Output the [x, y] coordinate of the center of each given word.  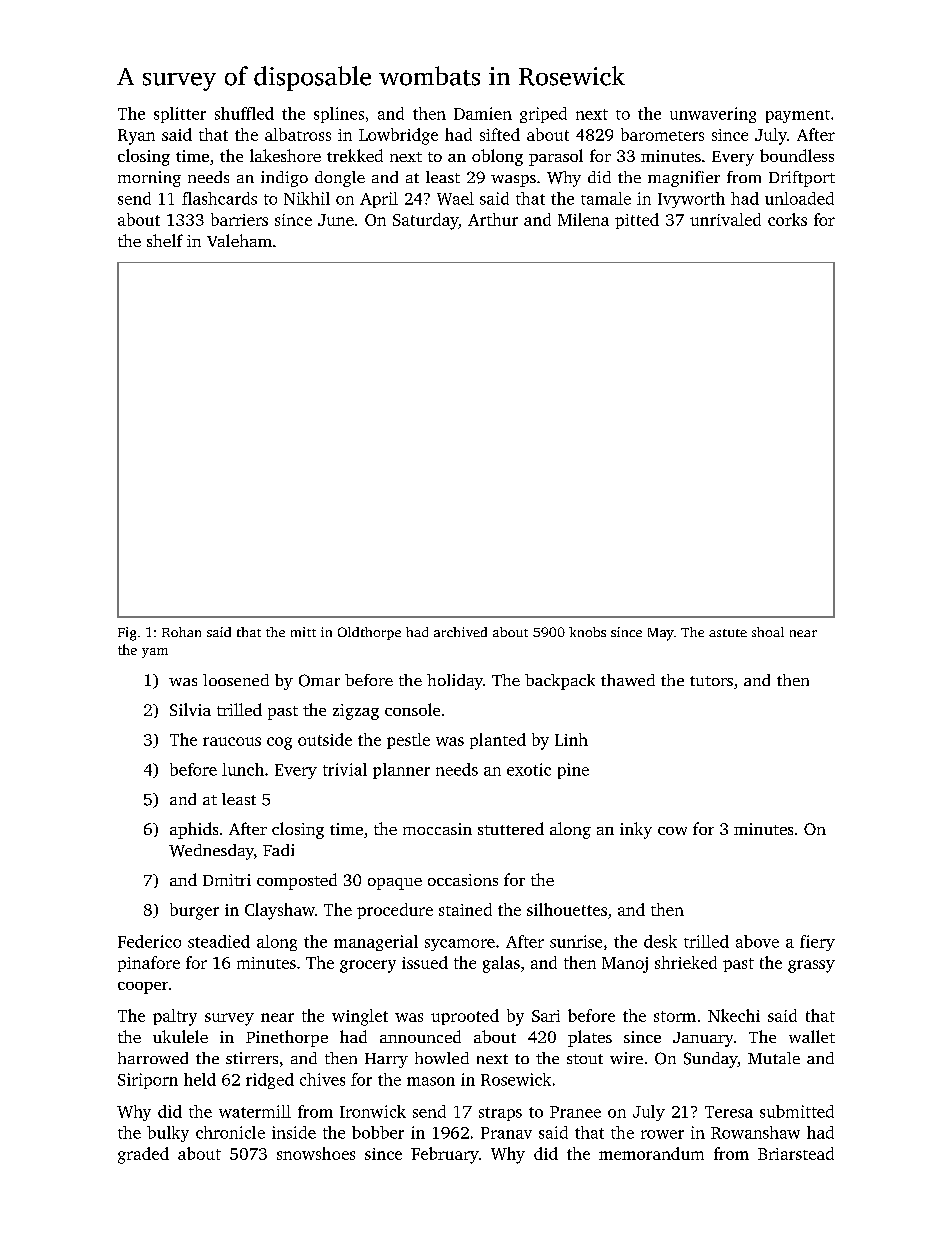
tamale [606, 198]
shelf [165, 240]
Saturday [425, 221]
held [200, 1079]
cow [672, 831]
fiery [817, 943]
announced [420, 1036]
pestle [408, 741]
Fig [127, 634]
